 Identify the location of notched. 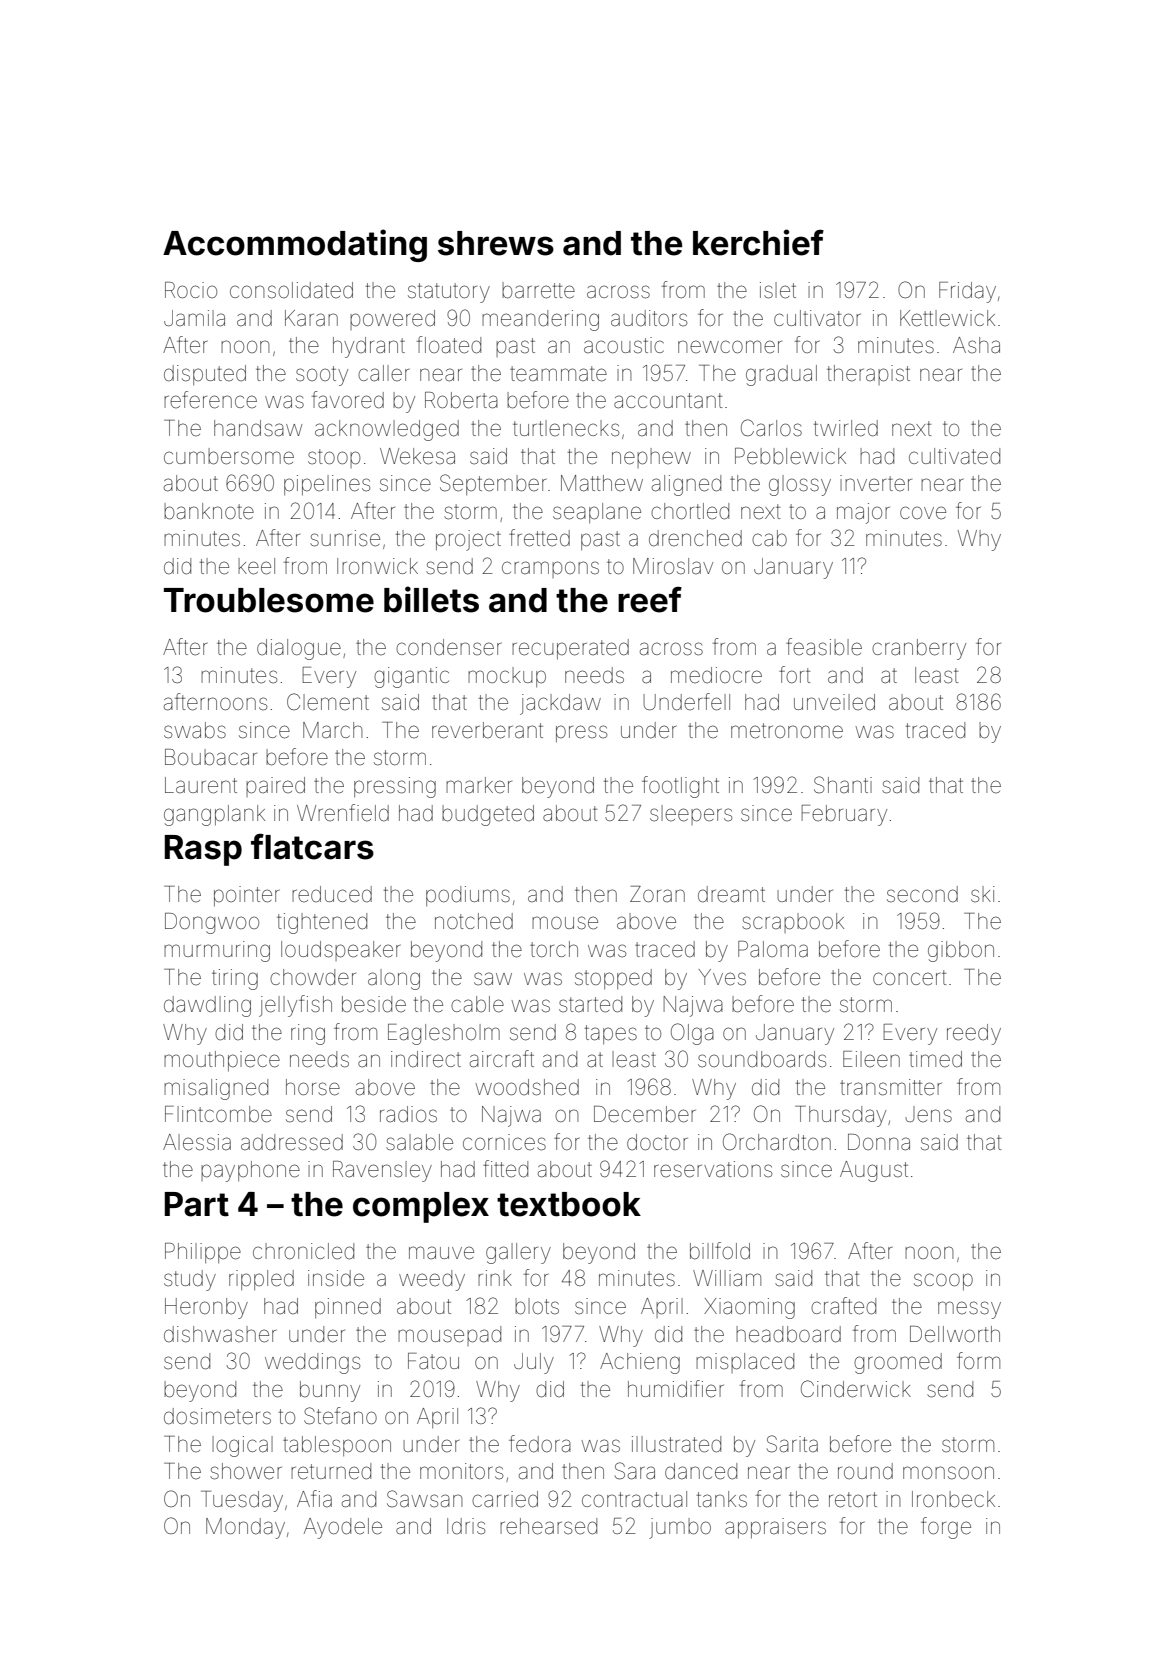
(474, 921).
